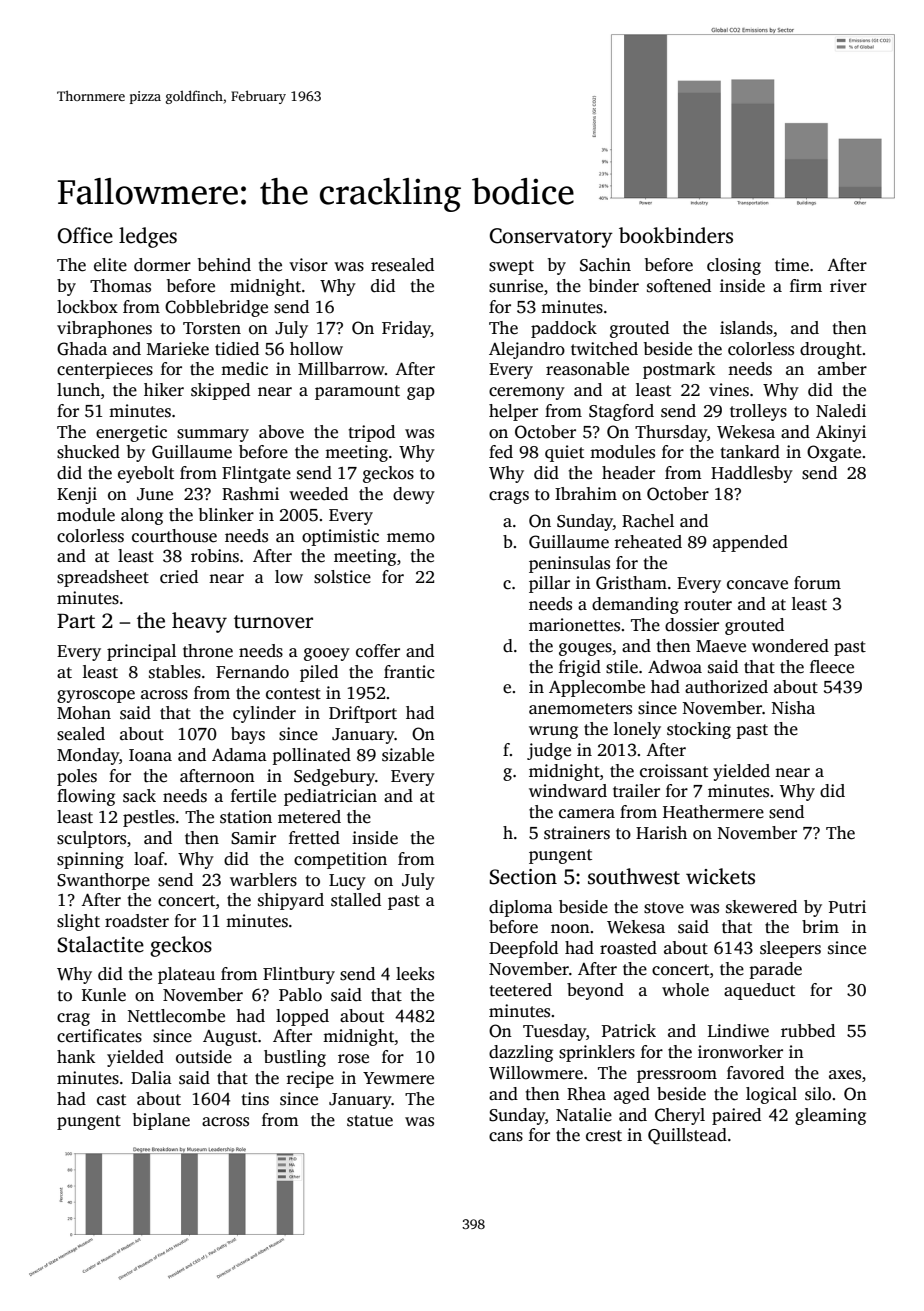  Describe the element at coordinates (506, 1137) in the screenshot. I see `cans` at that location.
